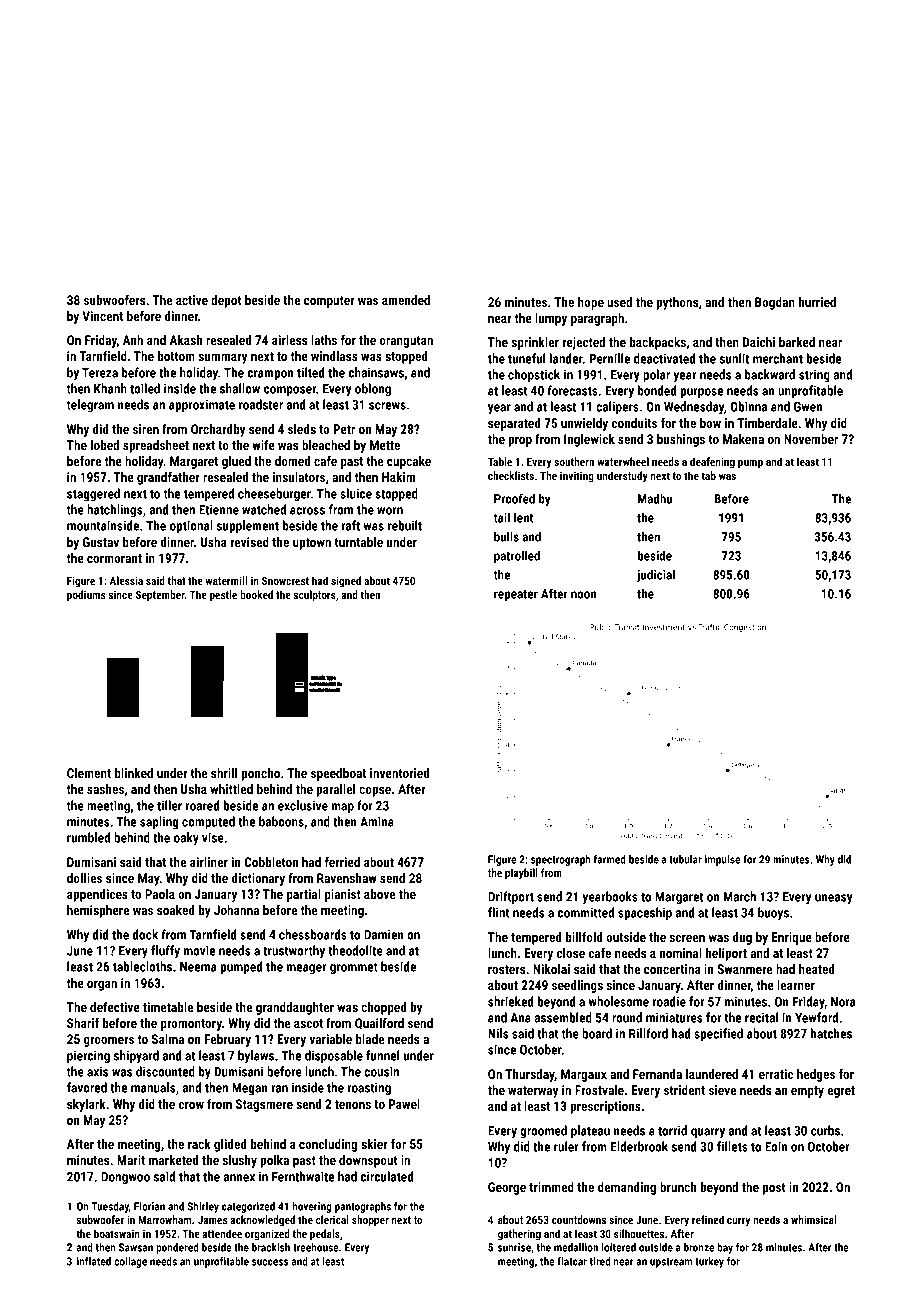  What do you see at coordinates (722, 860) in the page?
I see `impulse` at bounding box center [722, 860].
